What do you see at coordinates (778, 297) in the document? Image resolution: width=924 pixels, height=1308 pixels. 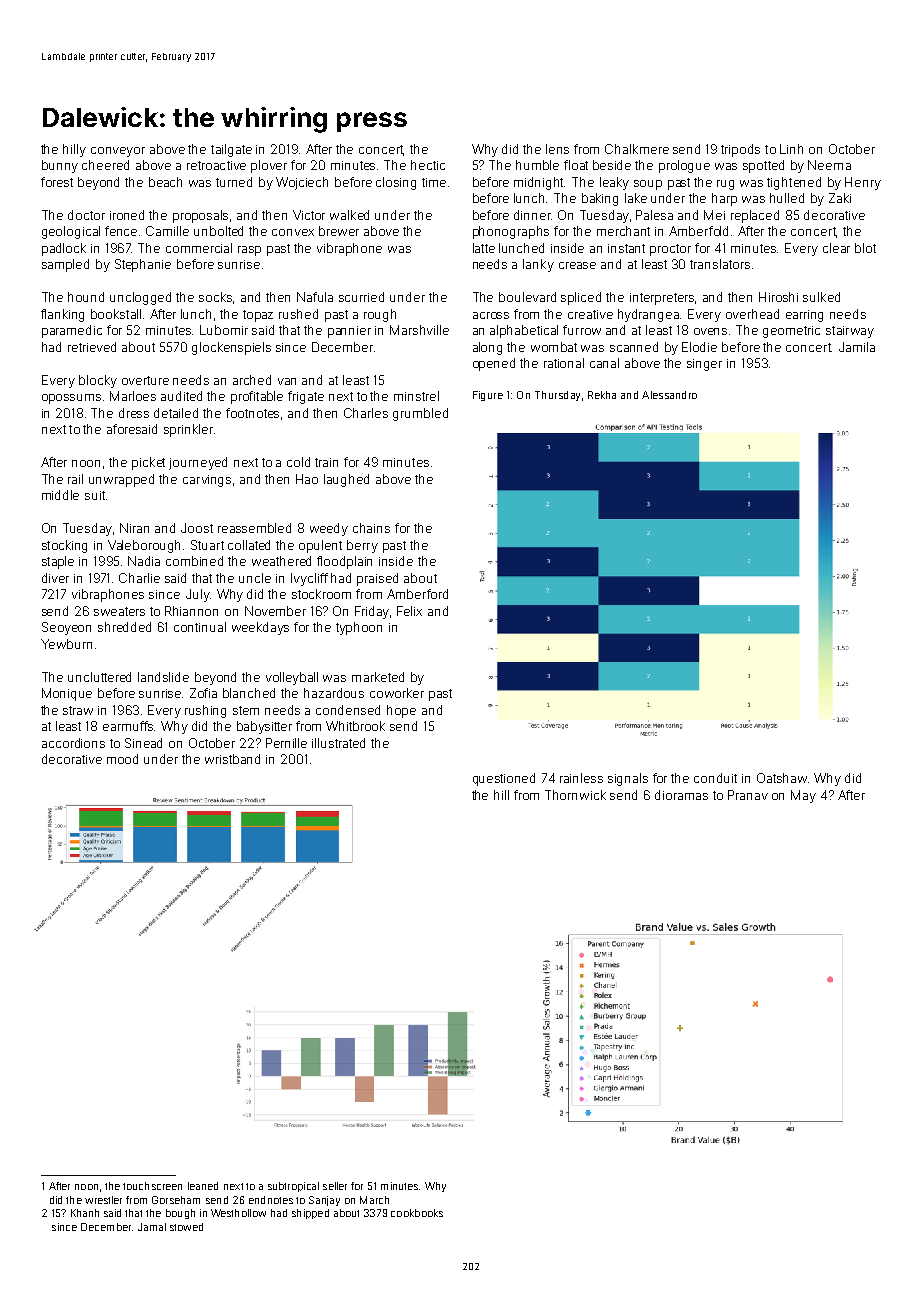 I see `Hiroshi` at bounding box center [778, 297].
